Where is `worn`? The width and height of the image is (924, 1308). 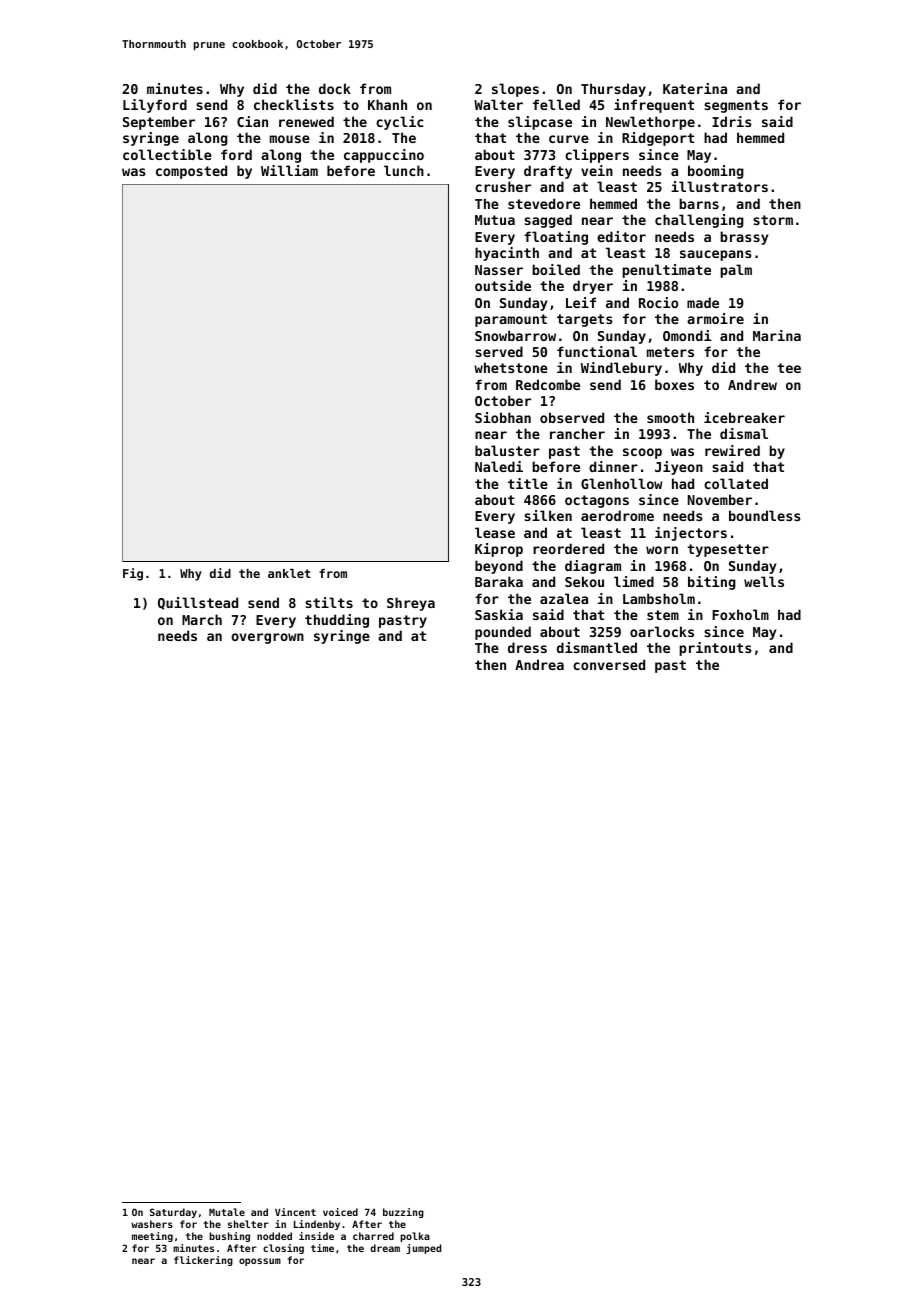
worn is located at coordinates (662, 550).
